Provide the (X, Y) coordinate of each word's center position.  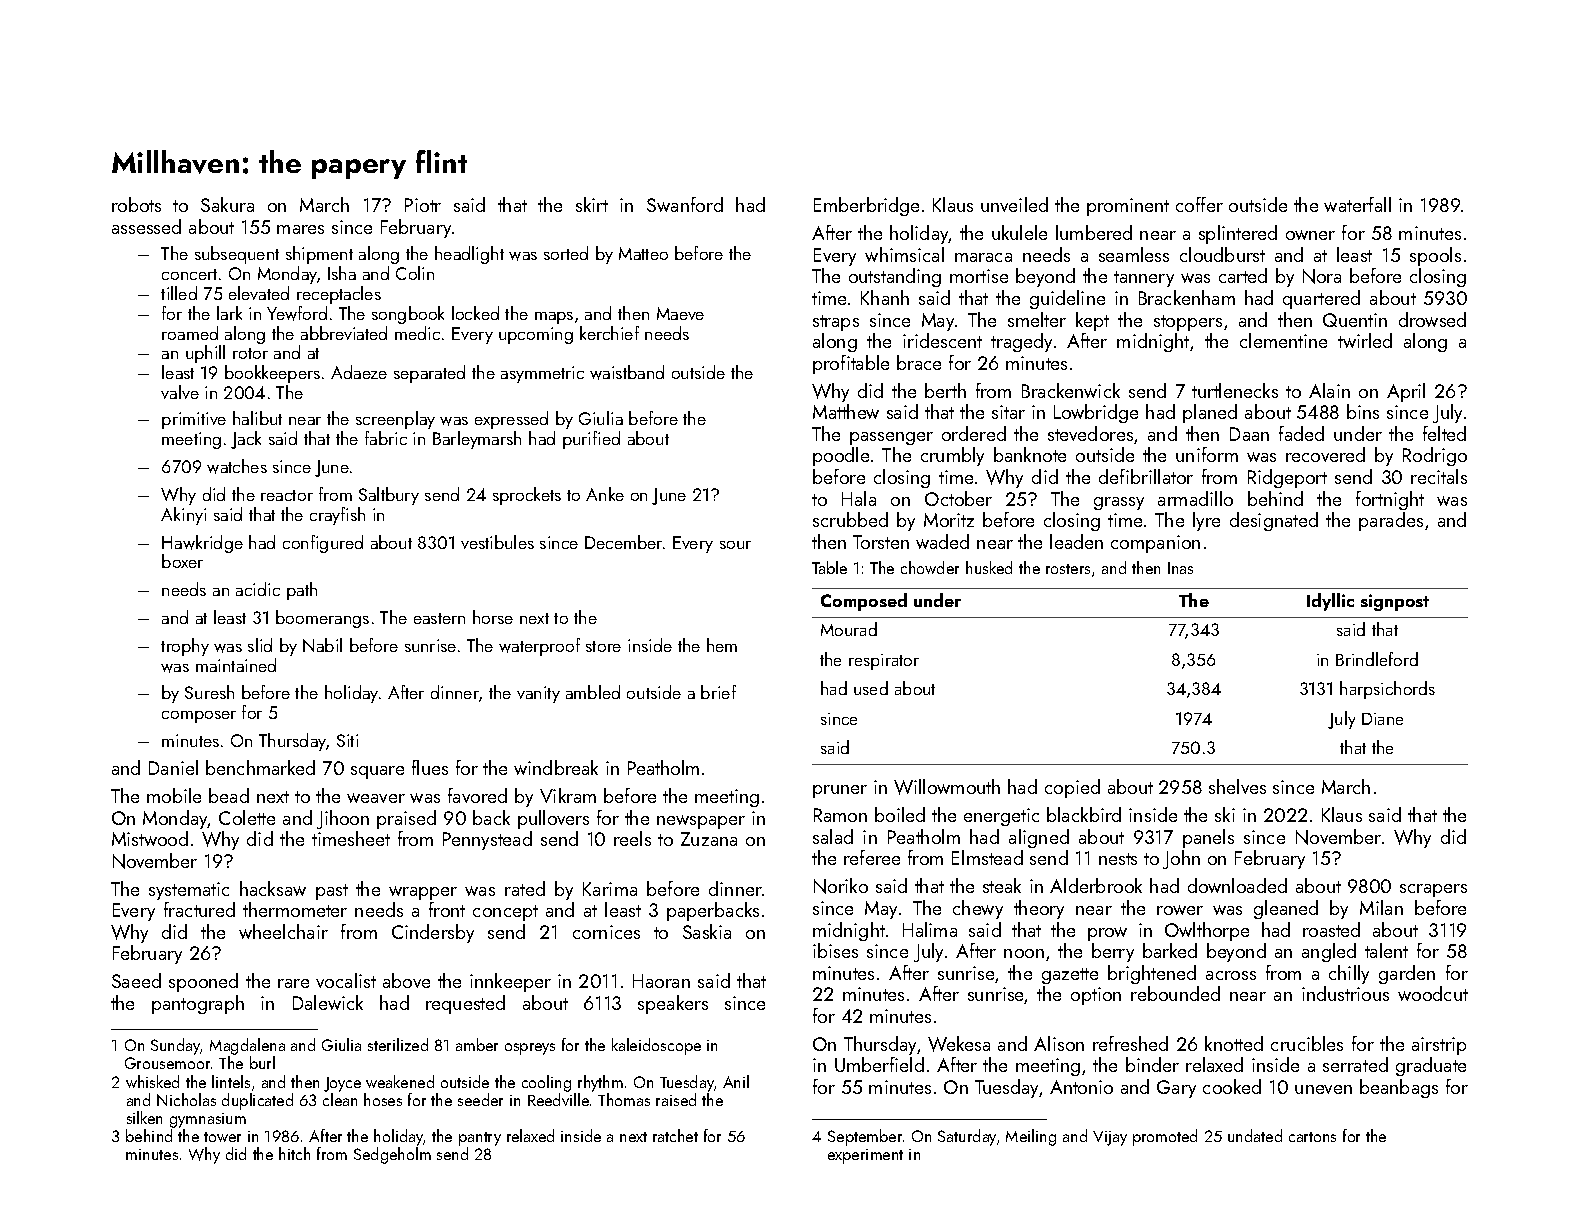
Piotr (423, 205)
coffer (1199, 204)
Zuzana (709, 839)
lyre (1206, 521)
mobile (174, 795)
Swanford (685, 204)
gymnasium (208, 1120)
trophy (185, 647)
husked (989, 567)
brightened (1152, 974)
